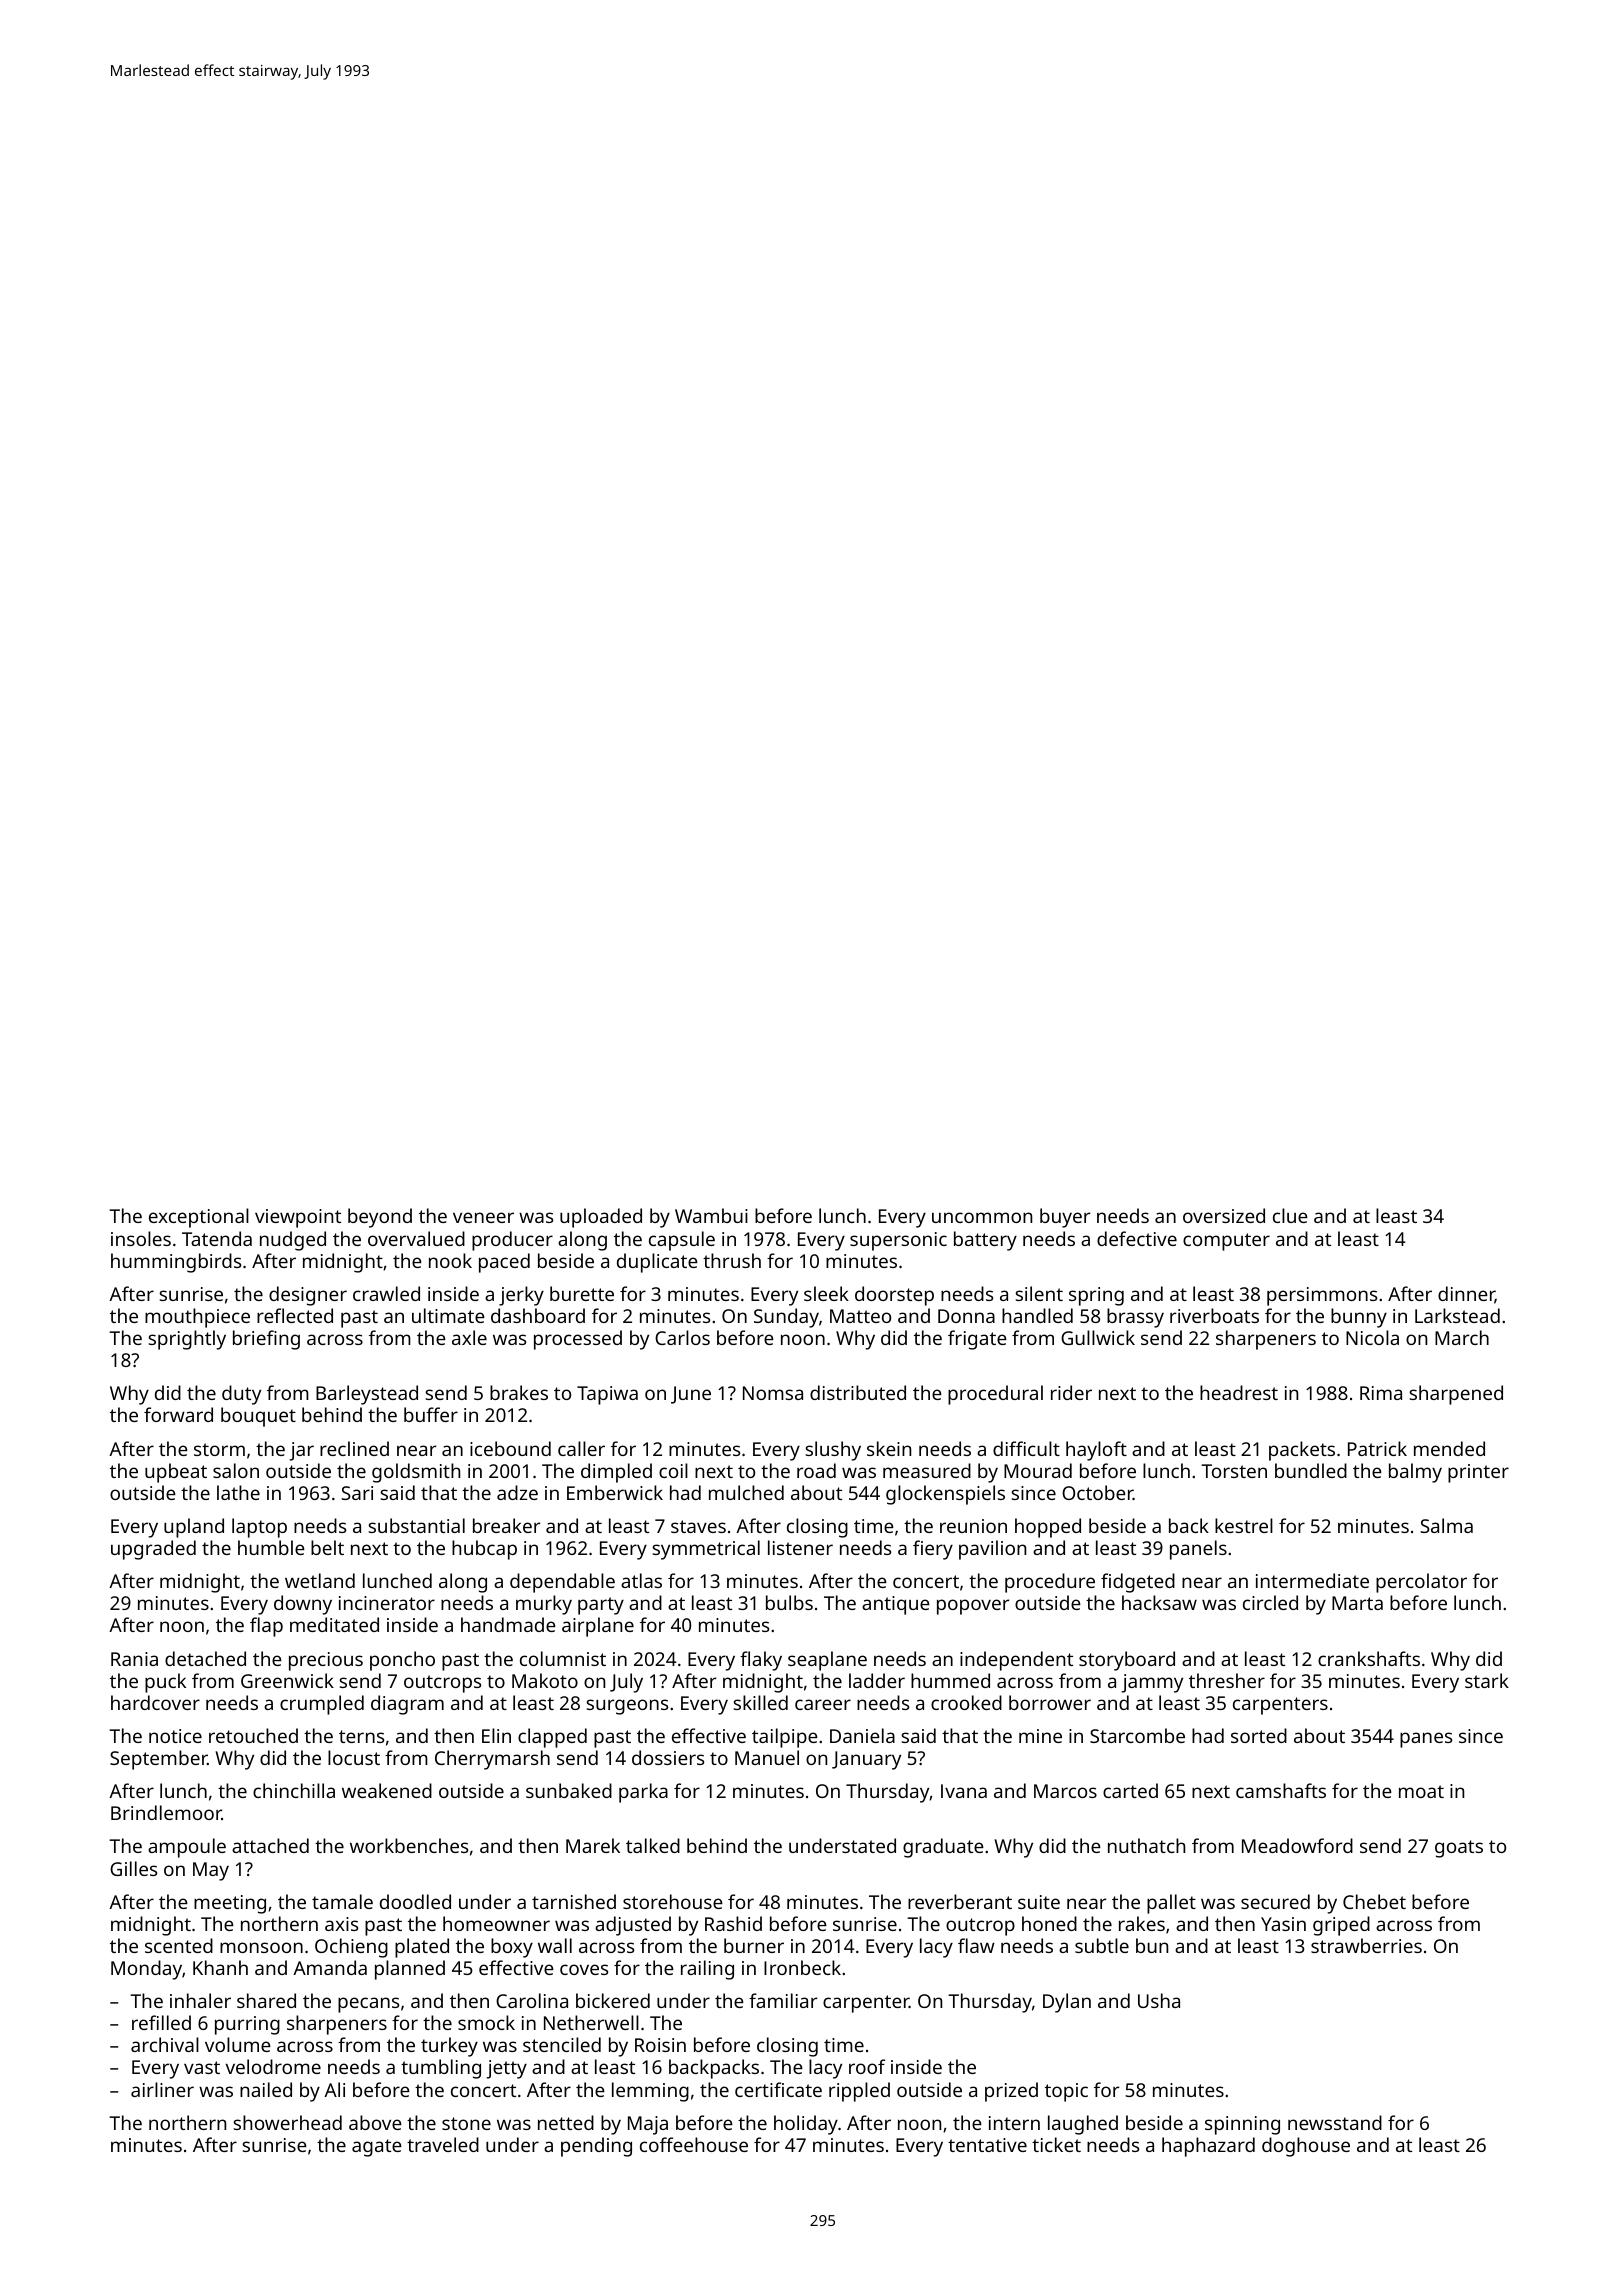 The height and width of the page is (2292, 1620). What do you see at coordinates (896, 1605) in the page?
I see `antique` at bounding box center [896, 1605].
